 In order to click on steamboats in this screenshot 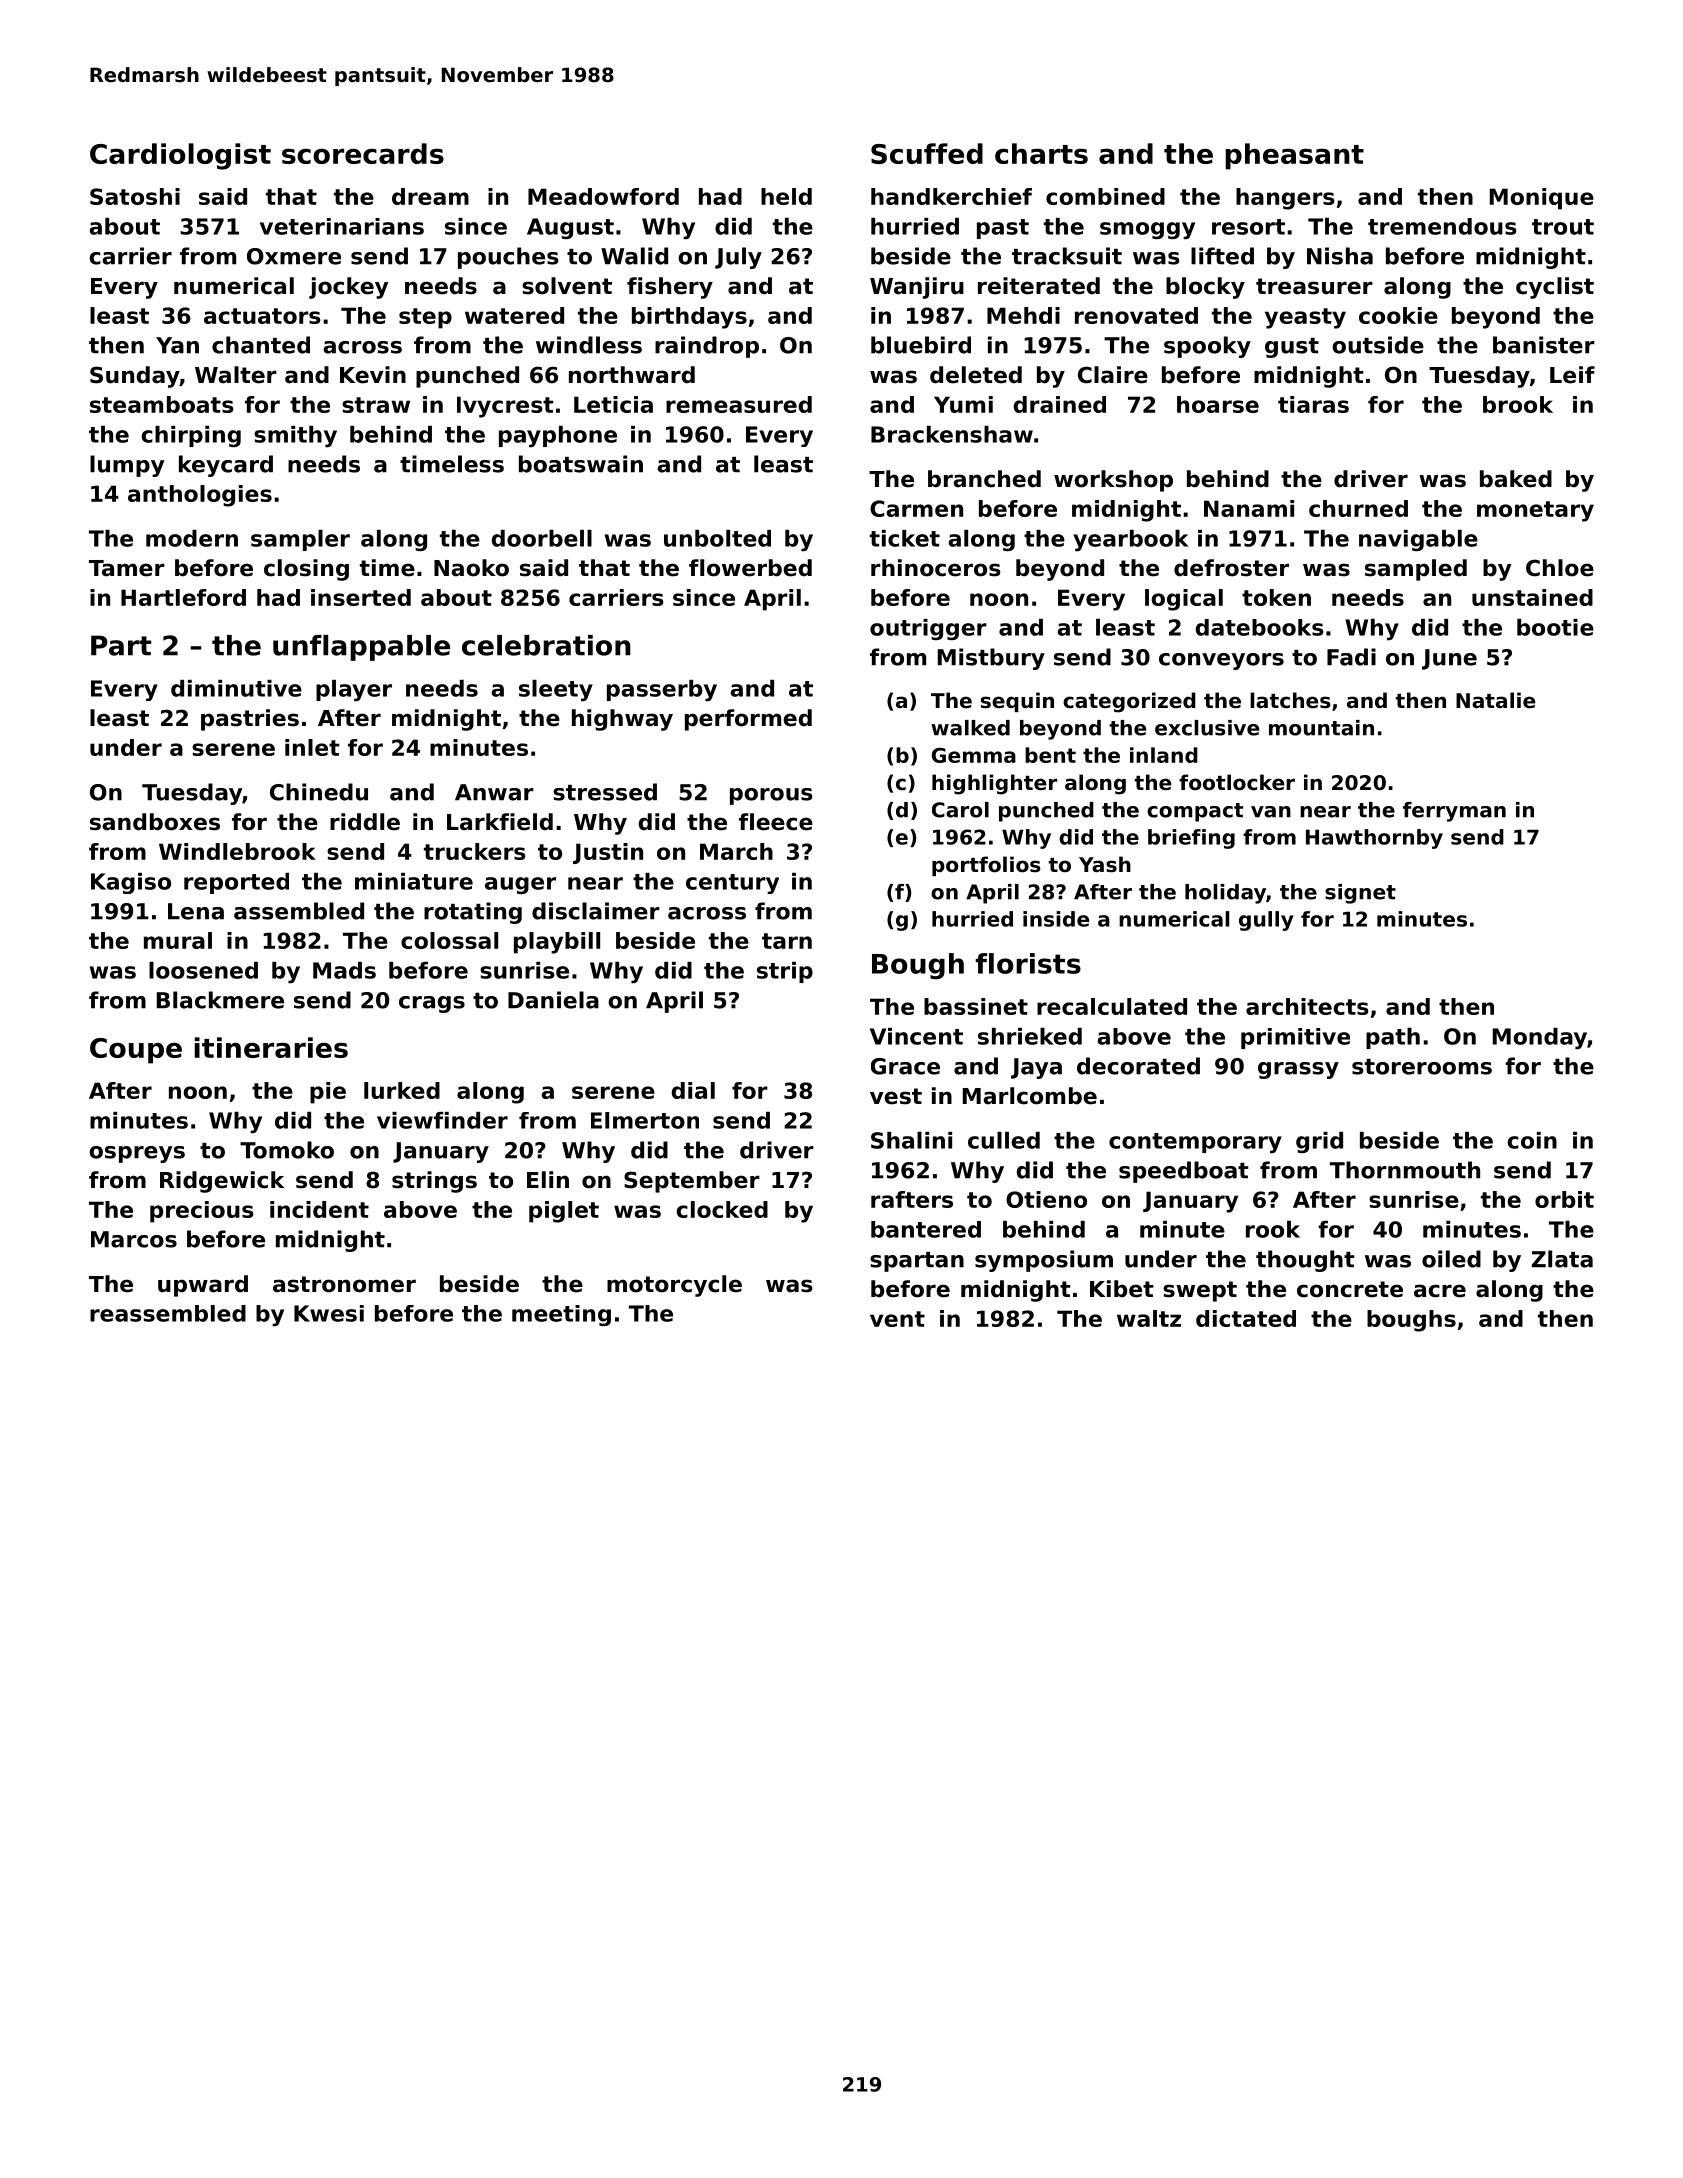, I will do `click(162, 404)`.
